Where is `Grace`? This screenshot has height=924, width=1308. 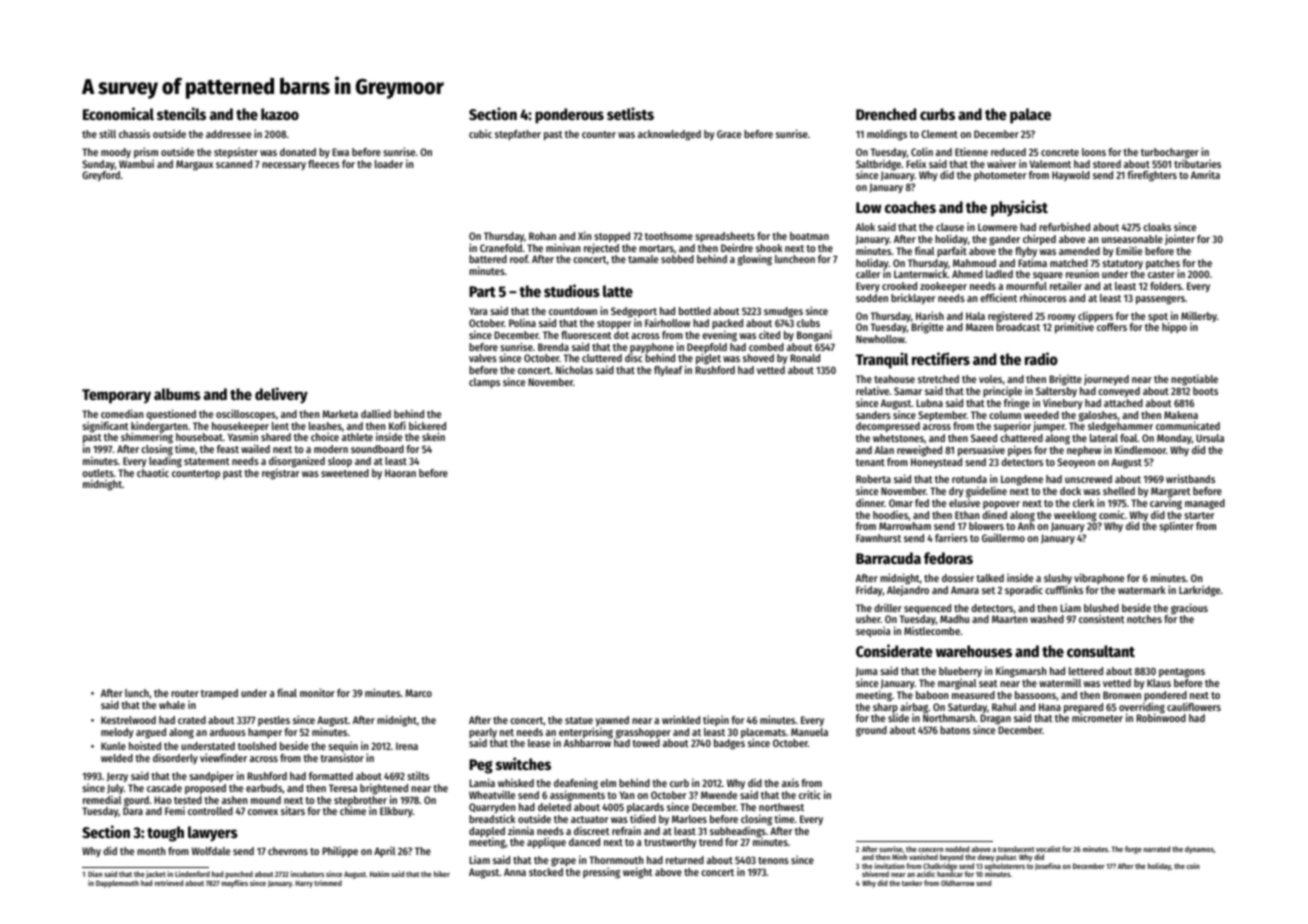
Grace is located at coordinates (729, 134).
